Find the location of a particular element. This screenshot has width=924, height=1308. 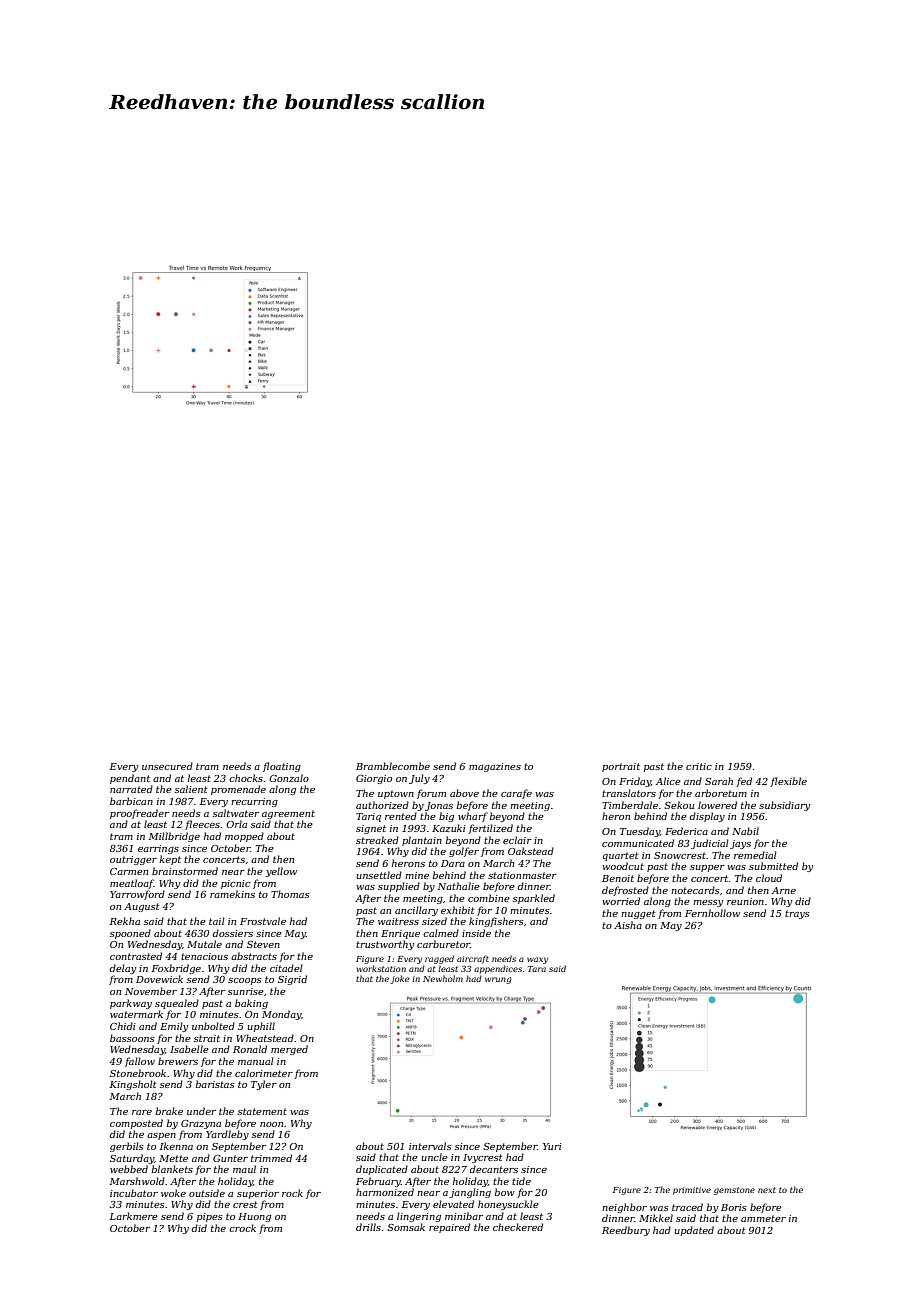

trays is located at coordinates (797, 914).
